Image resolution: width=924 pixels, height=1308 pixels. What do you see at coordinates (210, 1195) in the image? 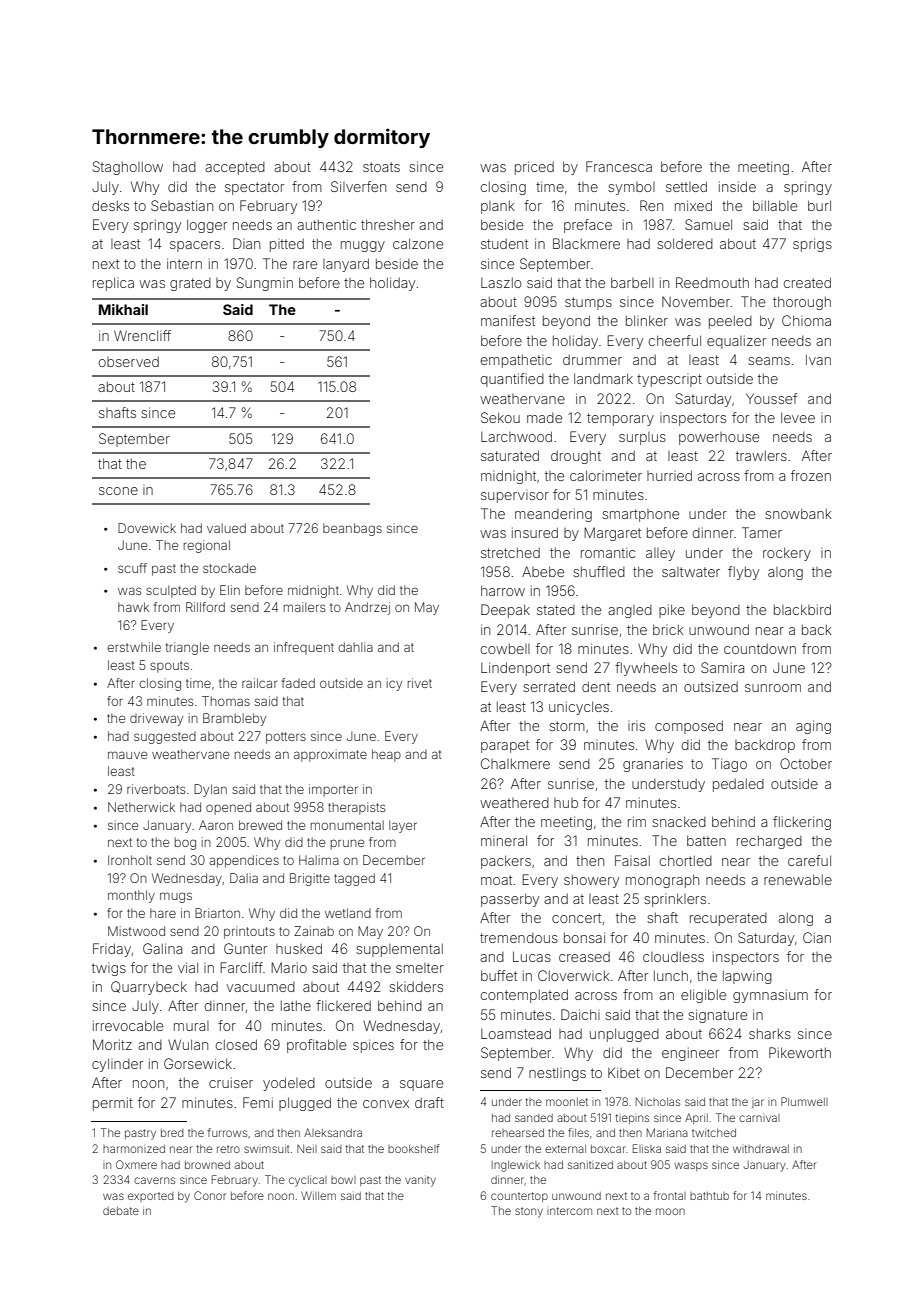
I see `Conor` at bounding box center [210, 1195].
